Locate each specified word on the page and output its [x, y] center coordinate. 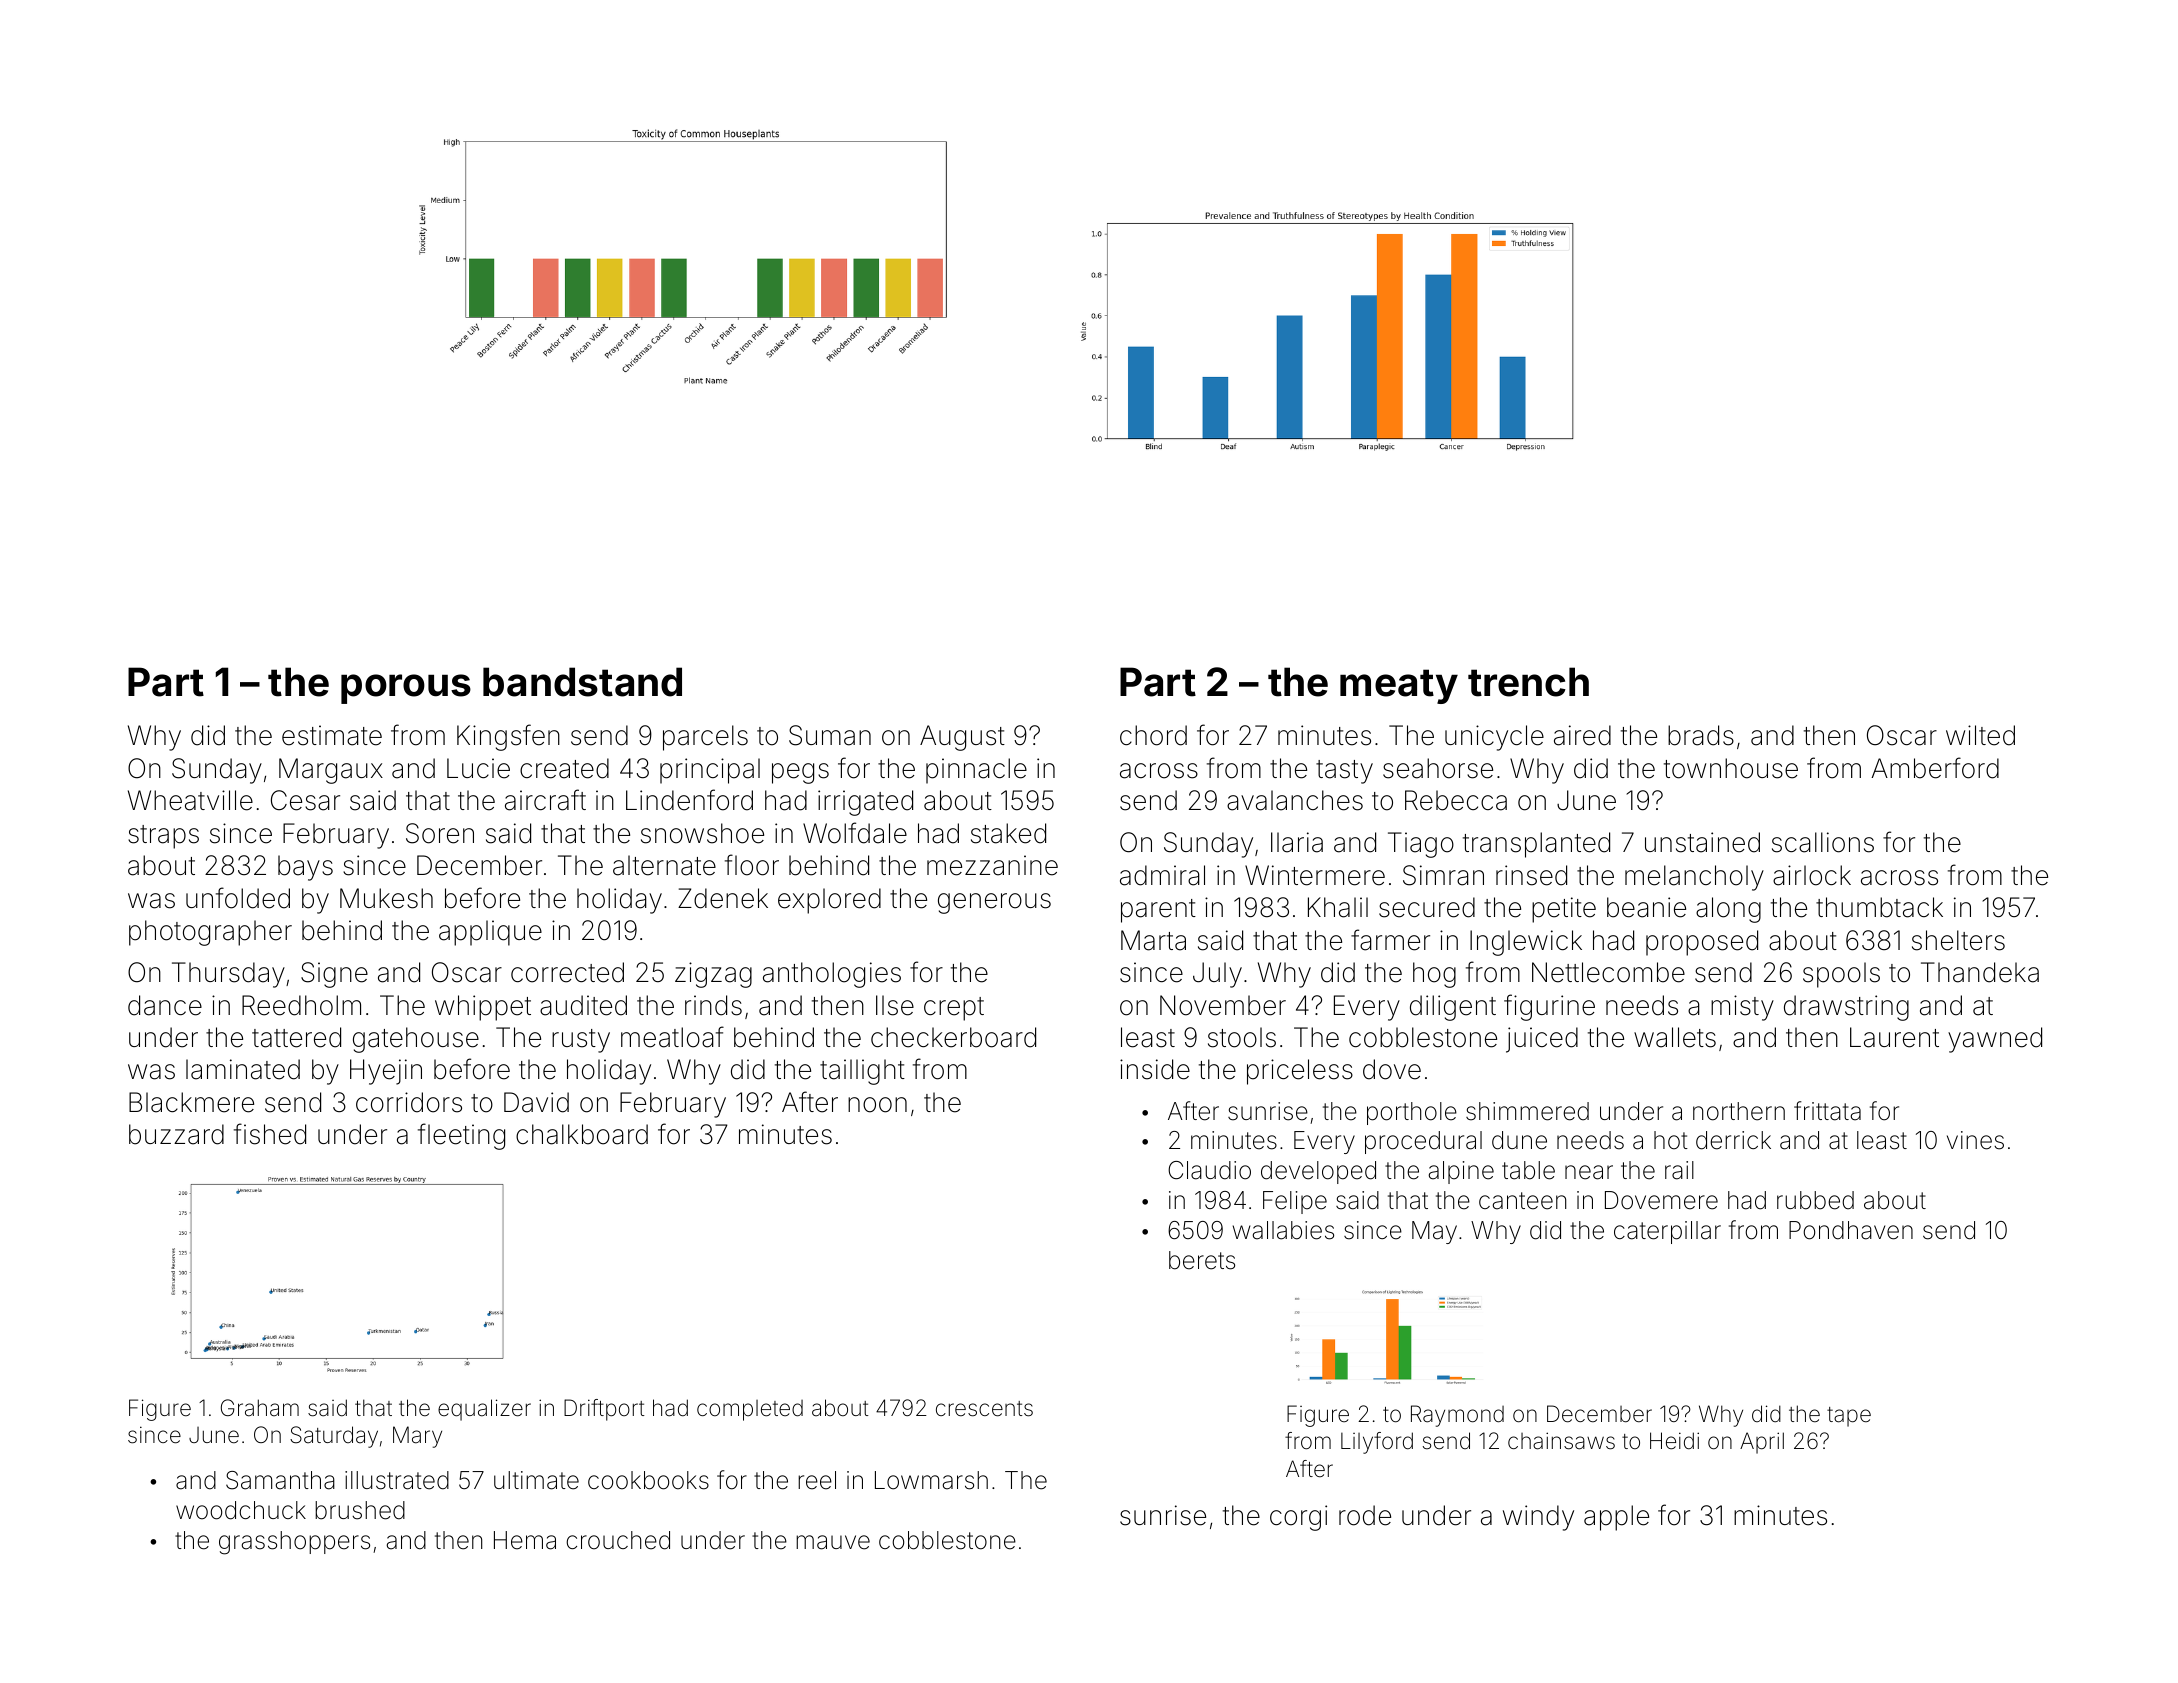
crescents [984, 1409]
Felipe [1295, 1202]
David [536, 1102]
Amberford [1935, 768]
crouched [618, 1540]
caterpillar [1667, 1232]
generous [994, 903]
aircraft [545, 800]
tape [1849, 1417]
